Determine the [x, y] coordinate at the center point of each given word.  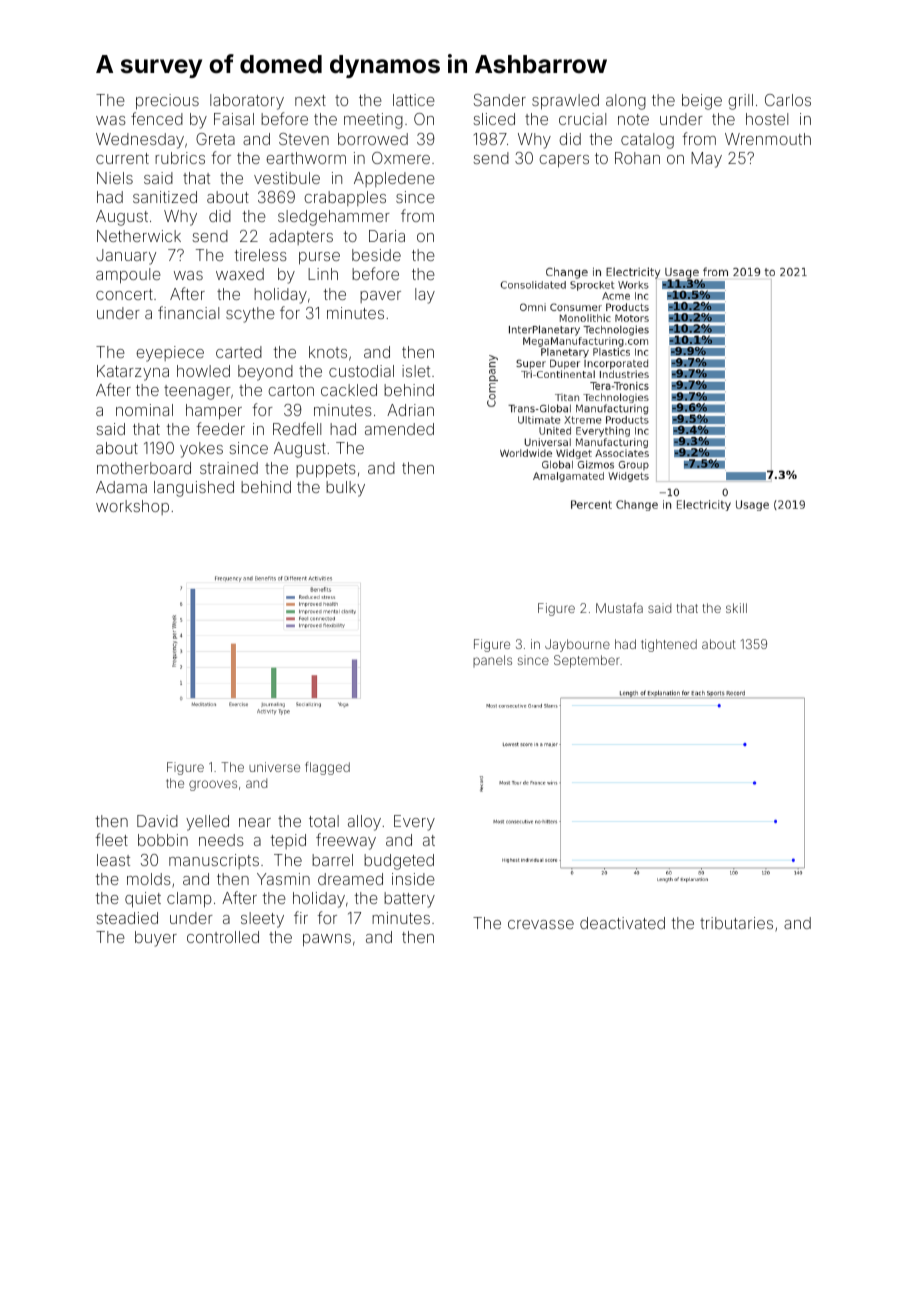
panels [492, 661]
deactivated [622, 923]
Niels [115, 178]
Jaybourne [577, 645]
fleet [111, 839]
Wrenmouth [768, 139]
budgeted [399, 862]
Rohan [637, 158]
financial [188, 312]
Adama [121, 487]
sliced [494, 119]
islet [416, 371]
